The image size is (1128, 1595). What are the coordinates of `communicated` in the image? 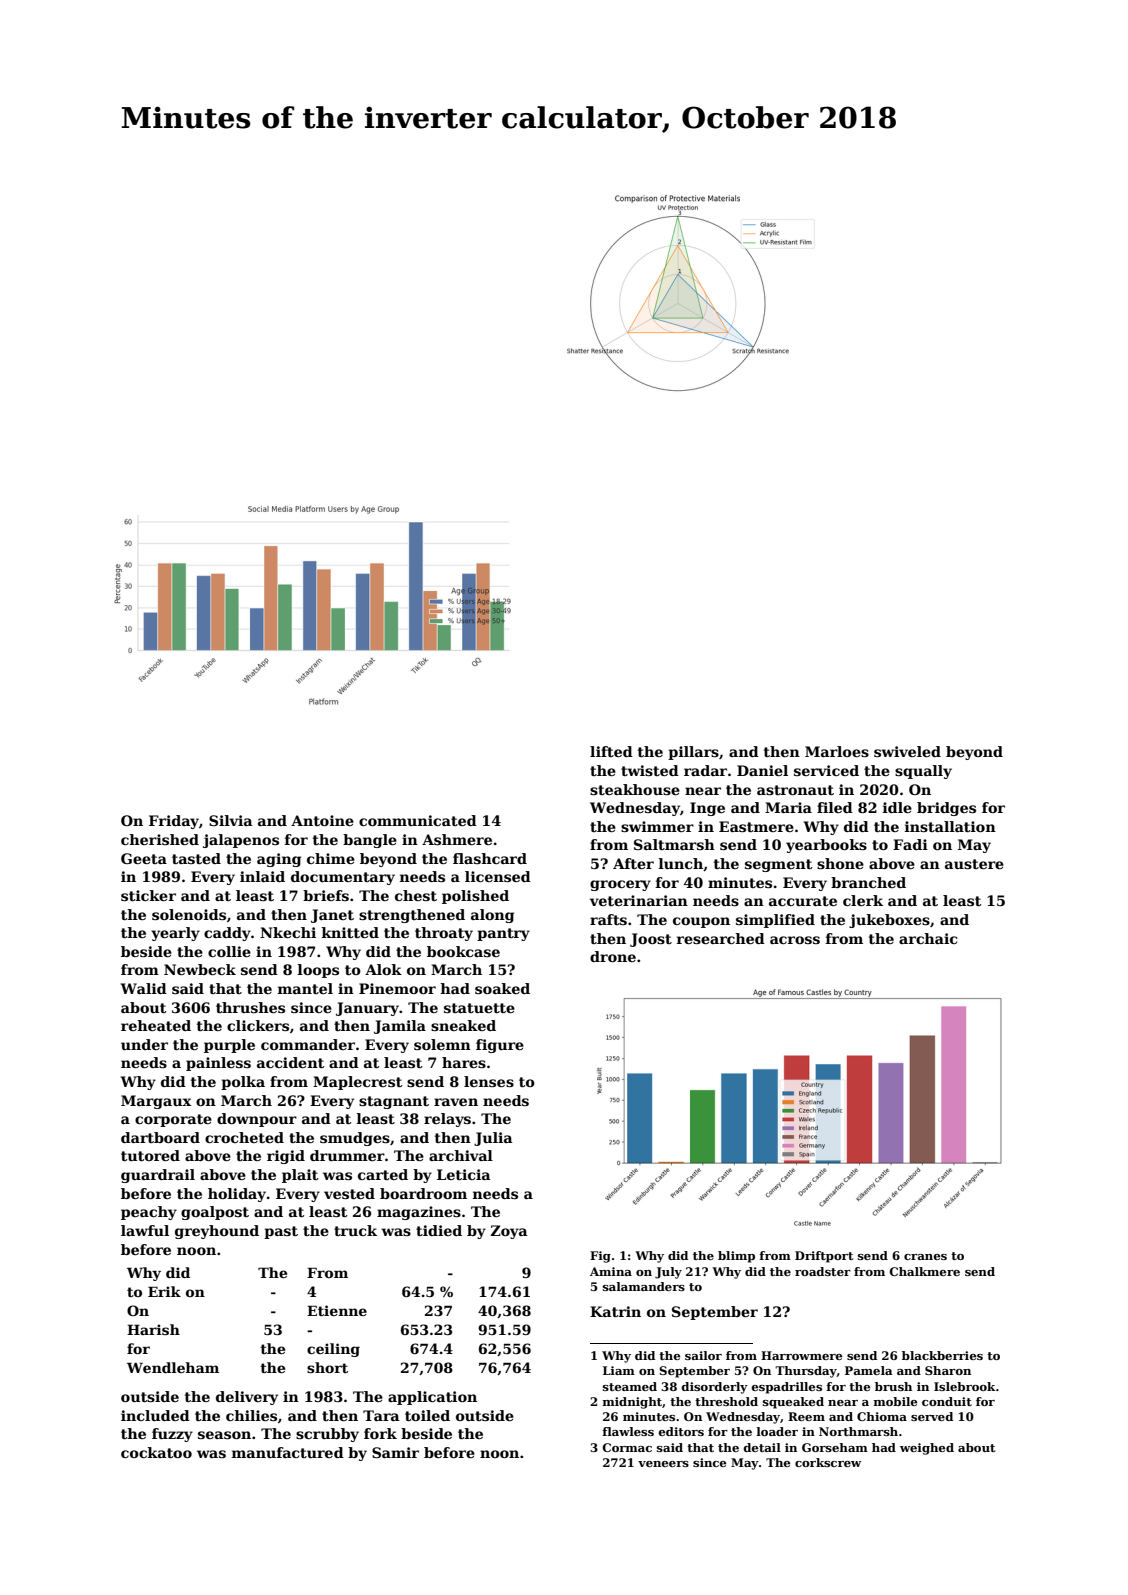 It's located at (418, 820).
